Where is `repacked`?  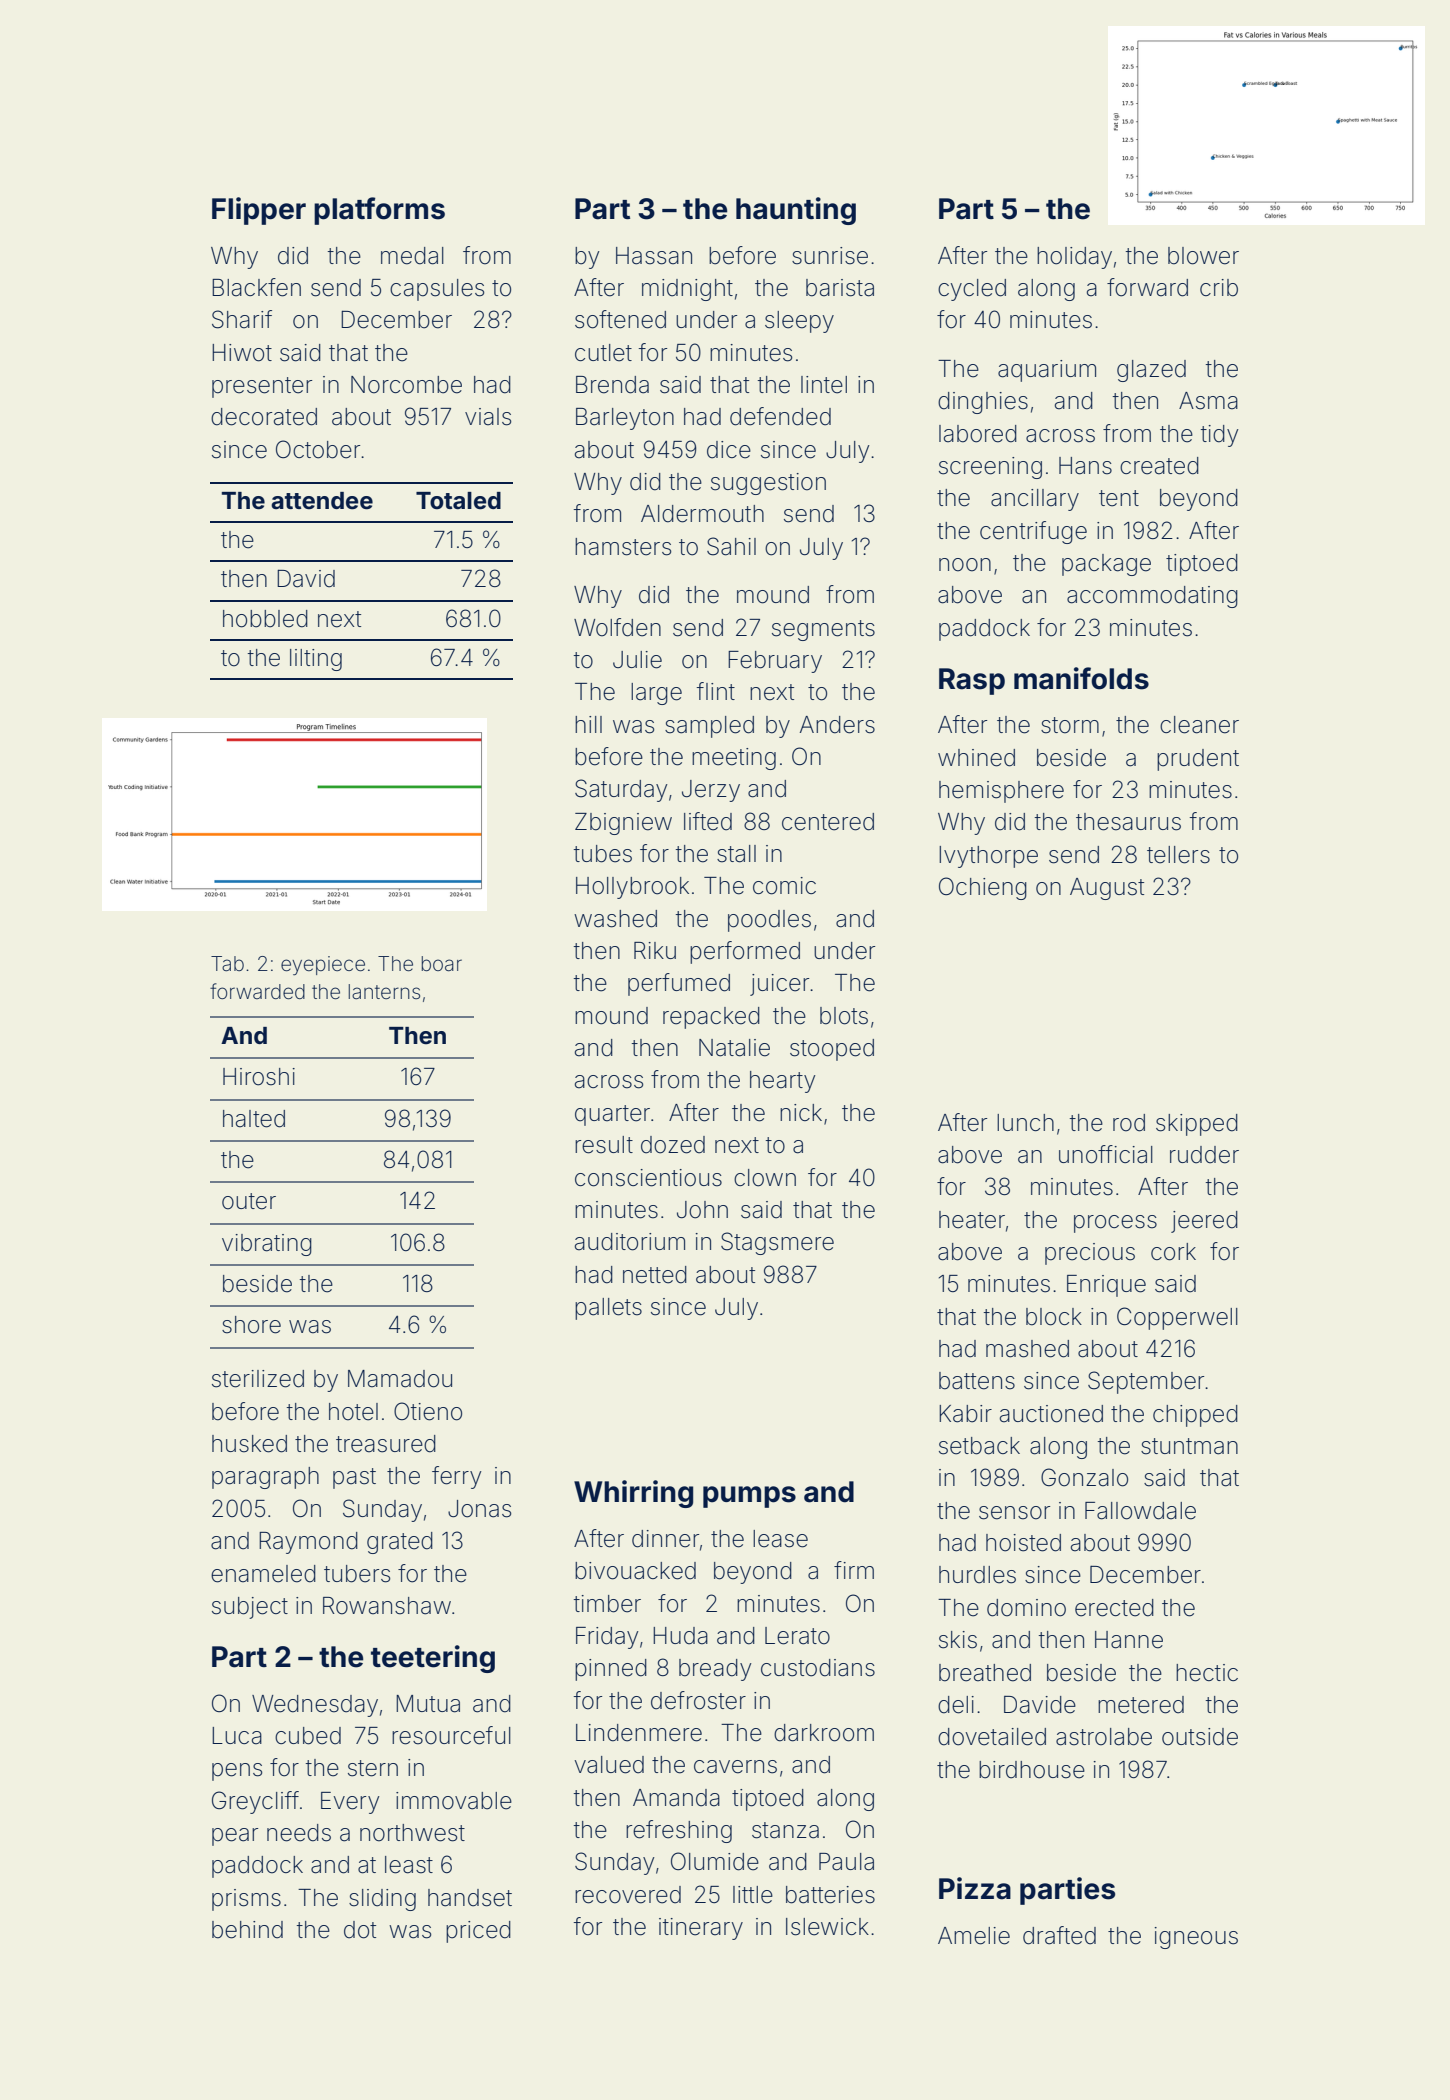
repacked is located at coordinates (711, 1018).
